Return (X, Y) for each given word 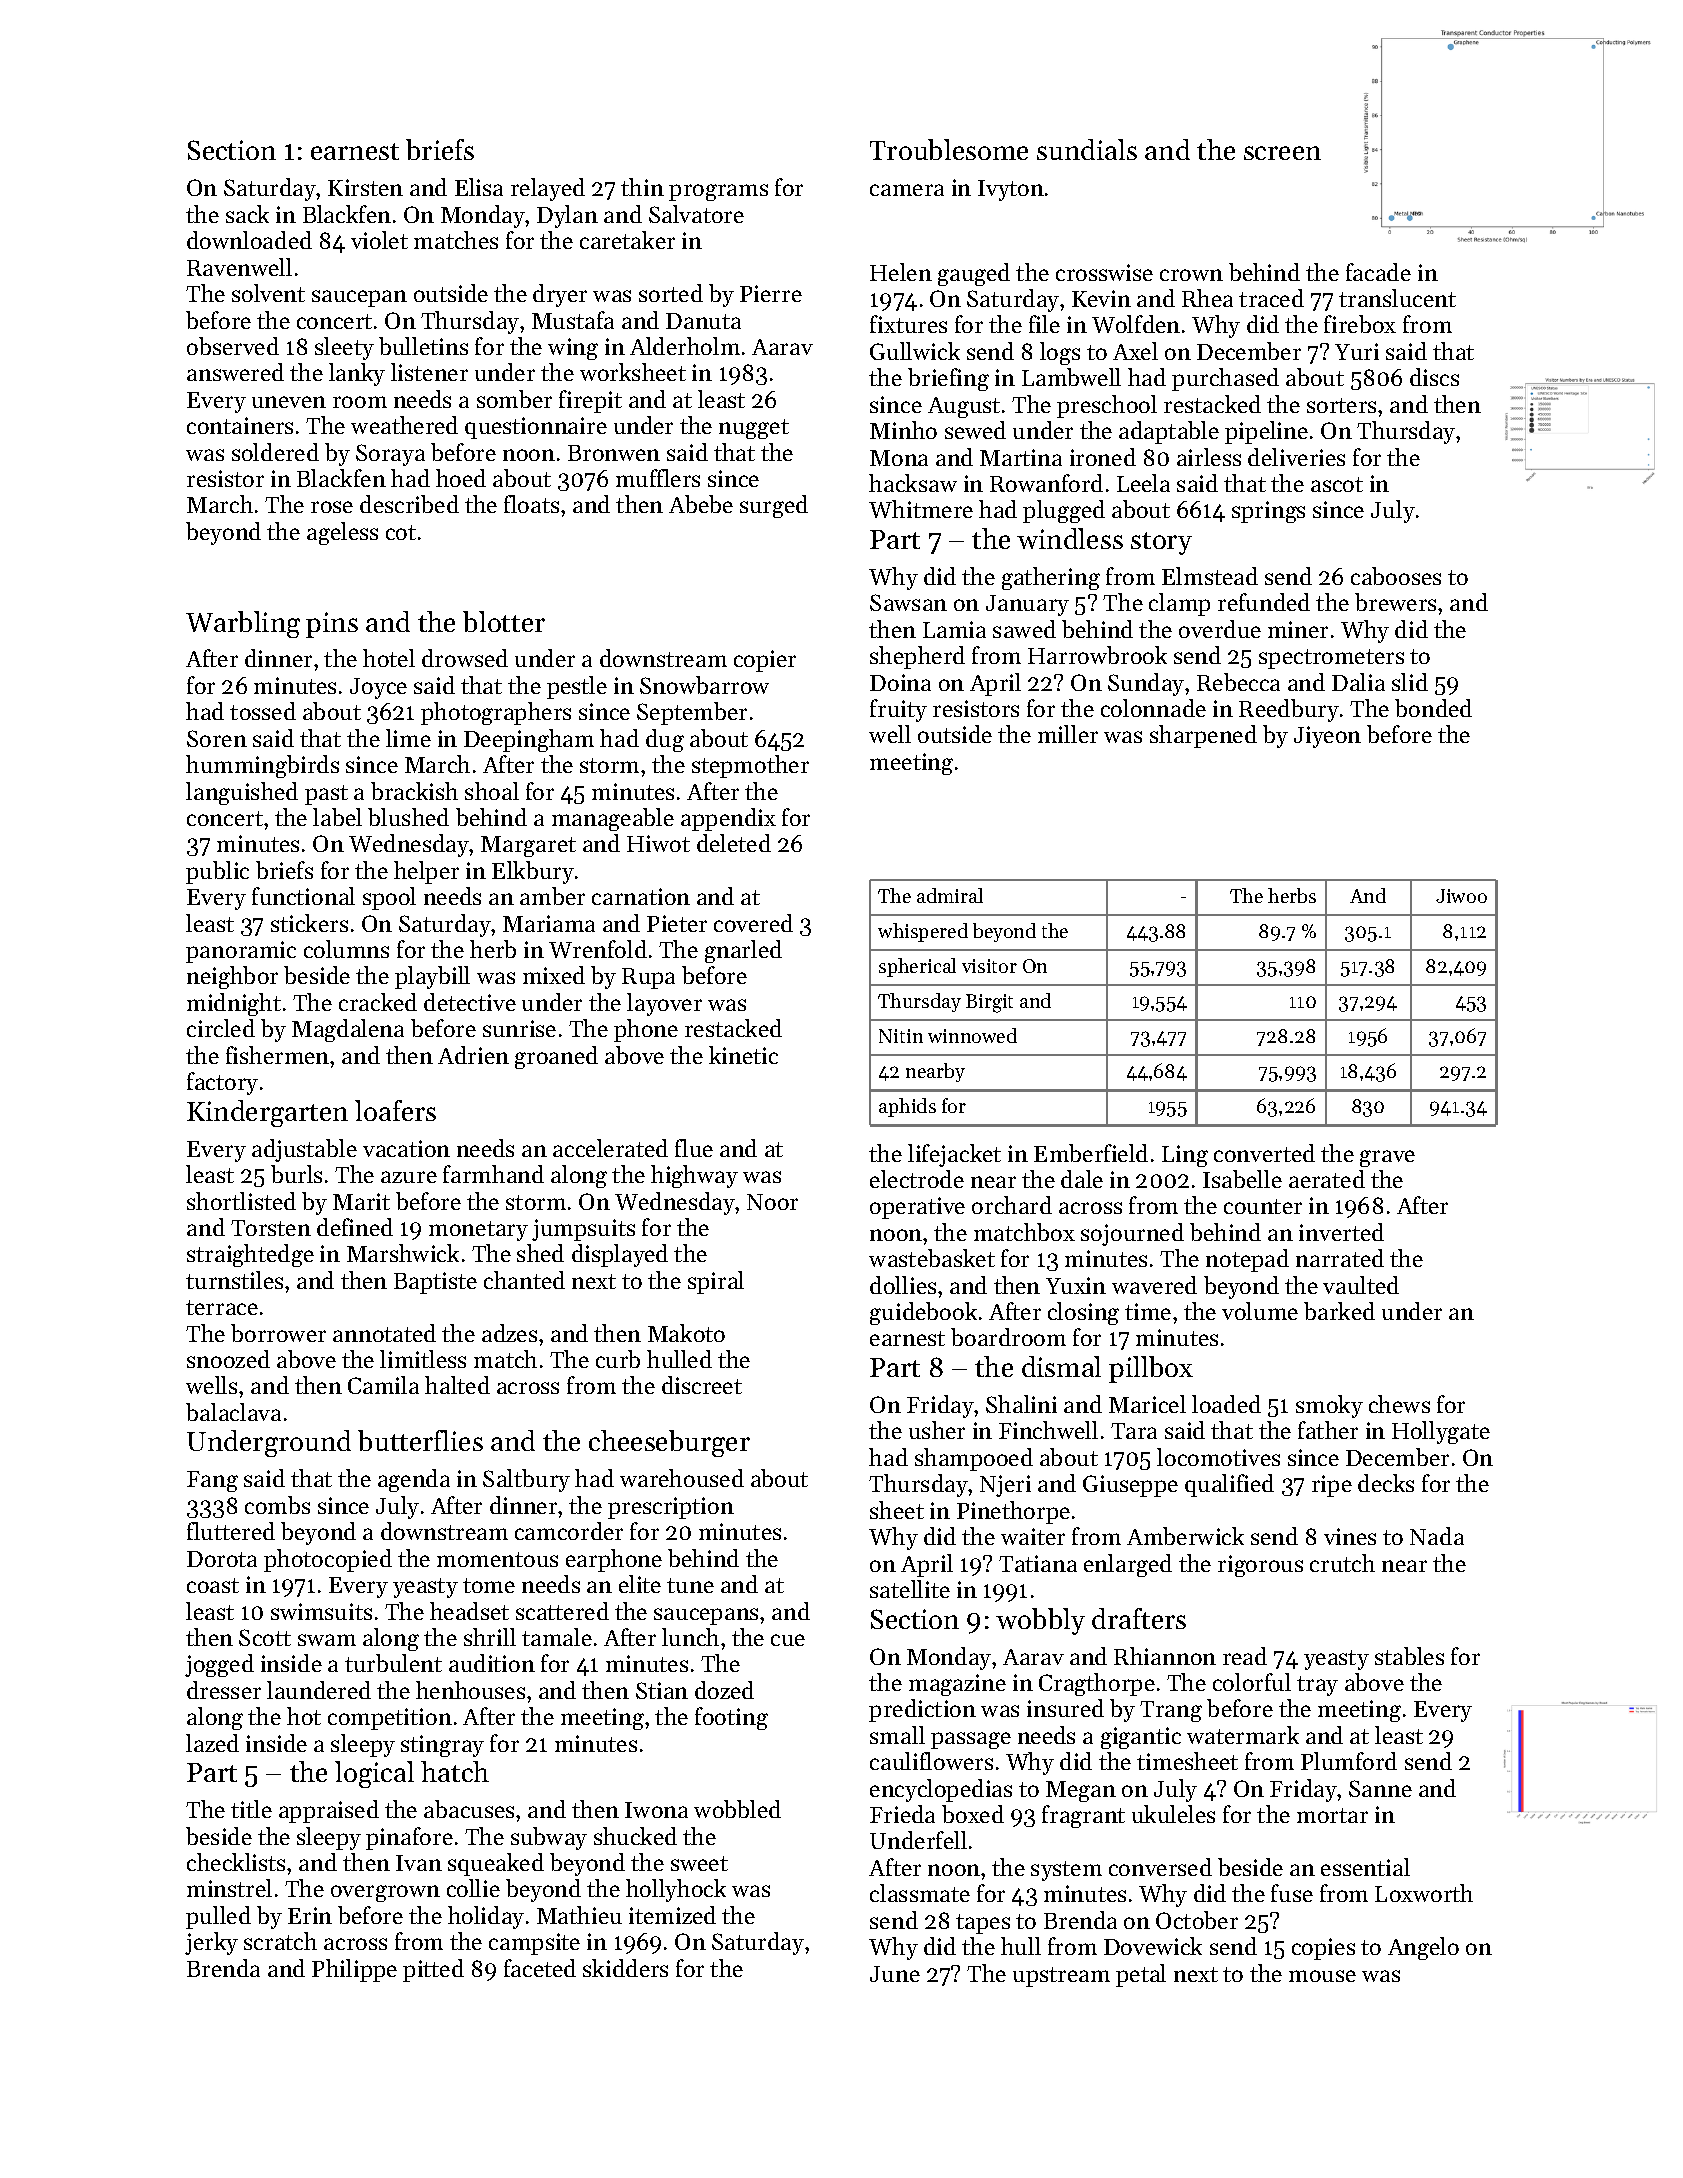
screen (1282, 153)
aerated (1327, 1179)
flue (694, 1148)
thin (642, 187)
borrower (278, 1333)
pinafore (409, 1838)
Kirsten (365, 187)
